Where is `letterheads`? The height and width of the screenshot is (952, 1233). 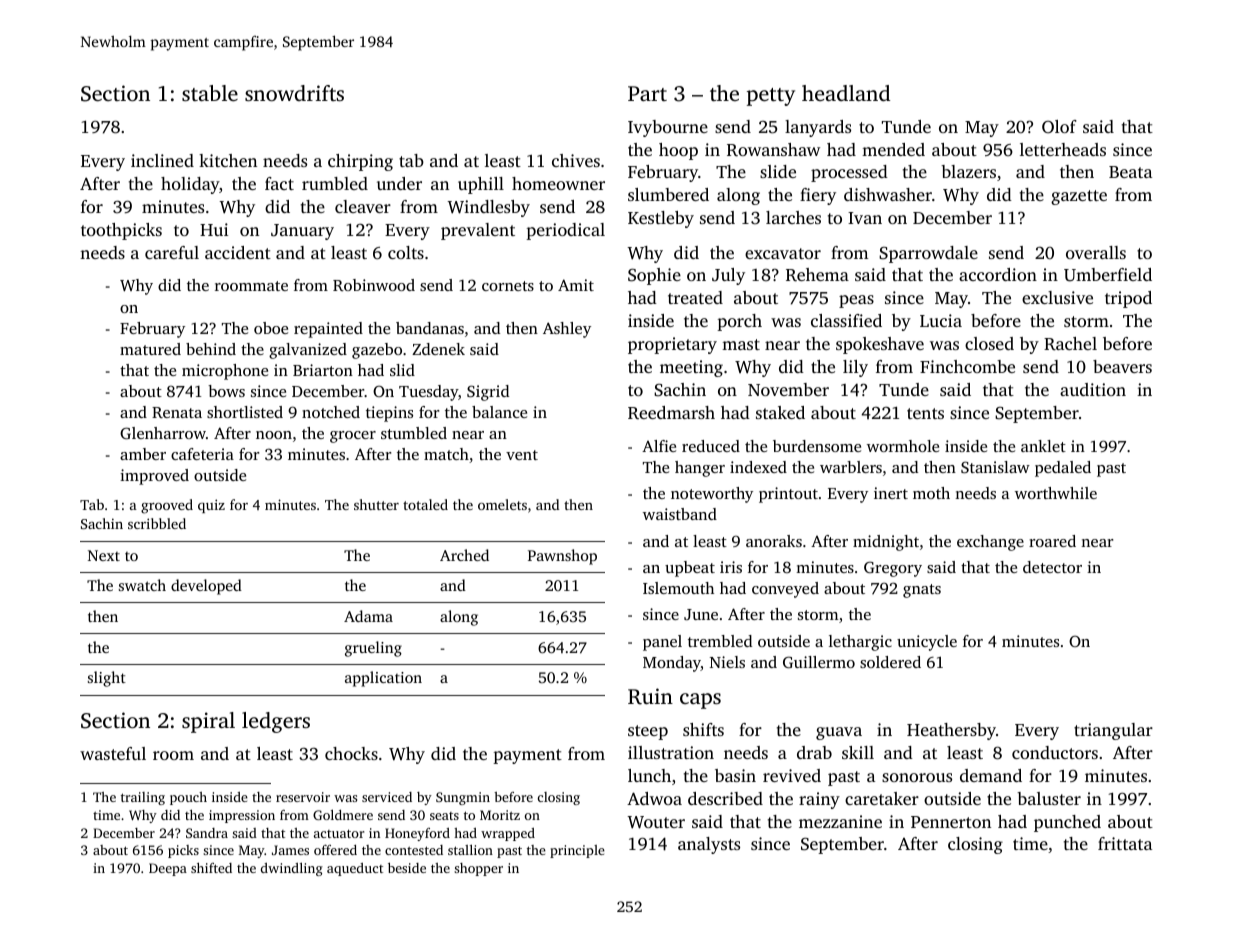 letterheads is located at coordinates (1063, 149).
